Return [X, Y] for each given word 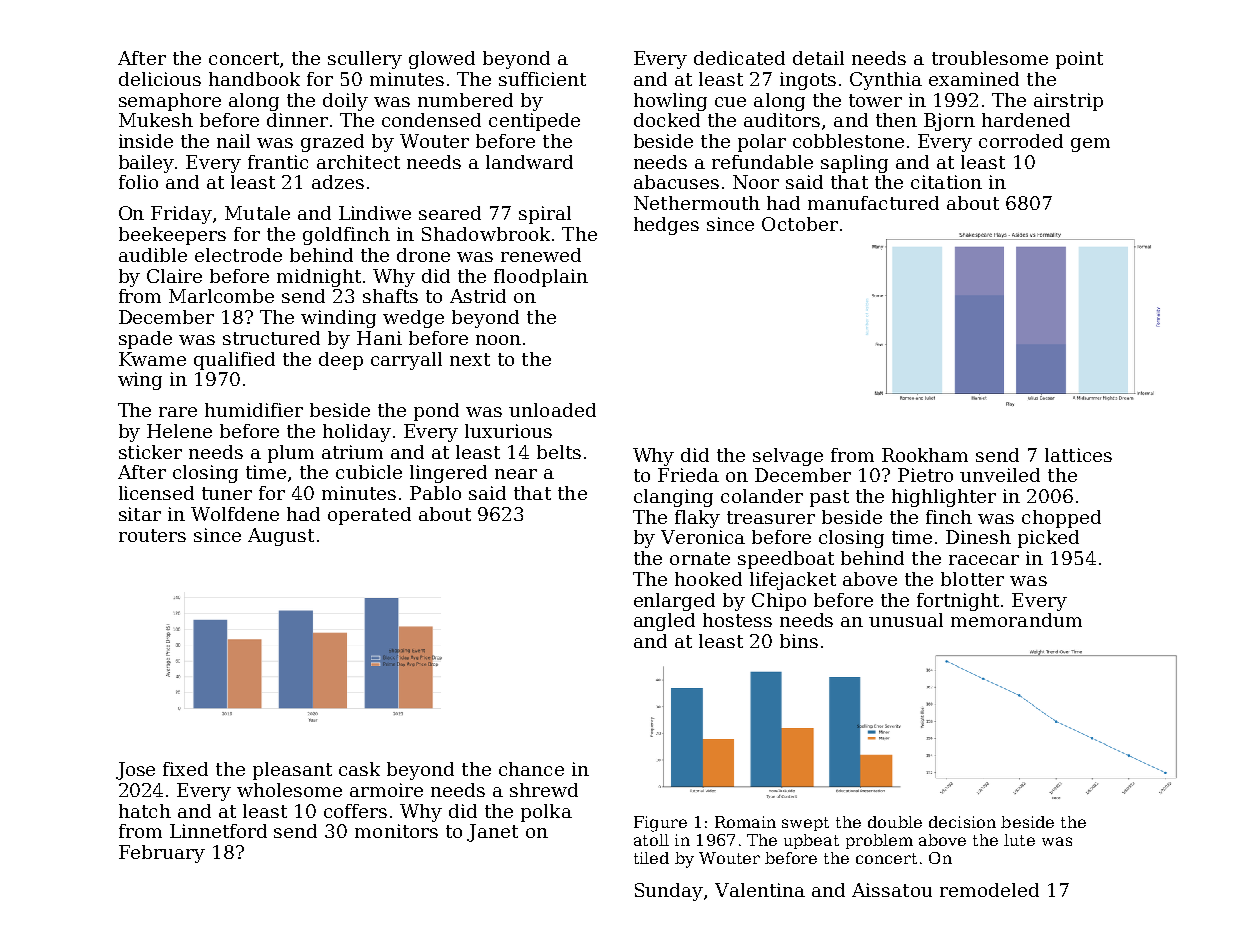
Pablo [435, 493]
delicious [160, 79]
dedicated [739, 58]
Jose [135, 771]
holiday [357, 433]
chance [531, 769]
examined [974, 79]
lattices [1078, 455]
